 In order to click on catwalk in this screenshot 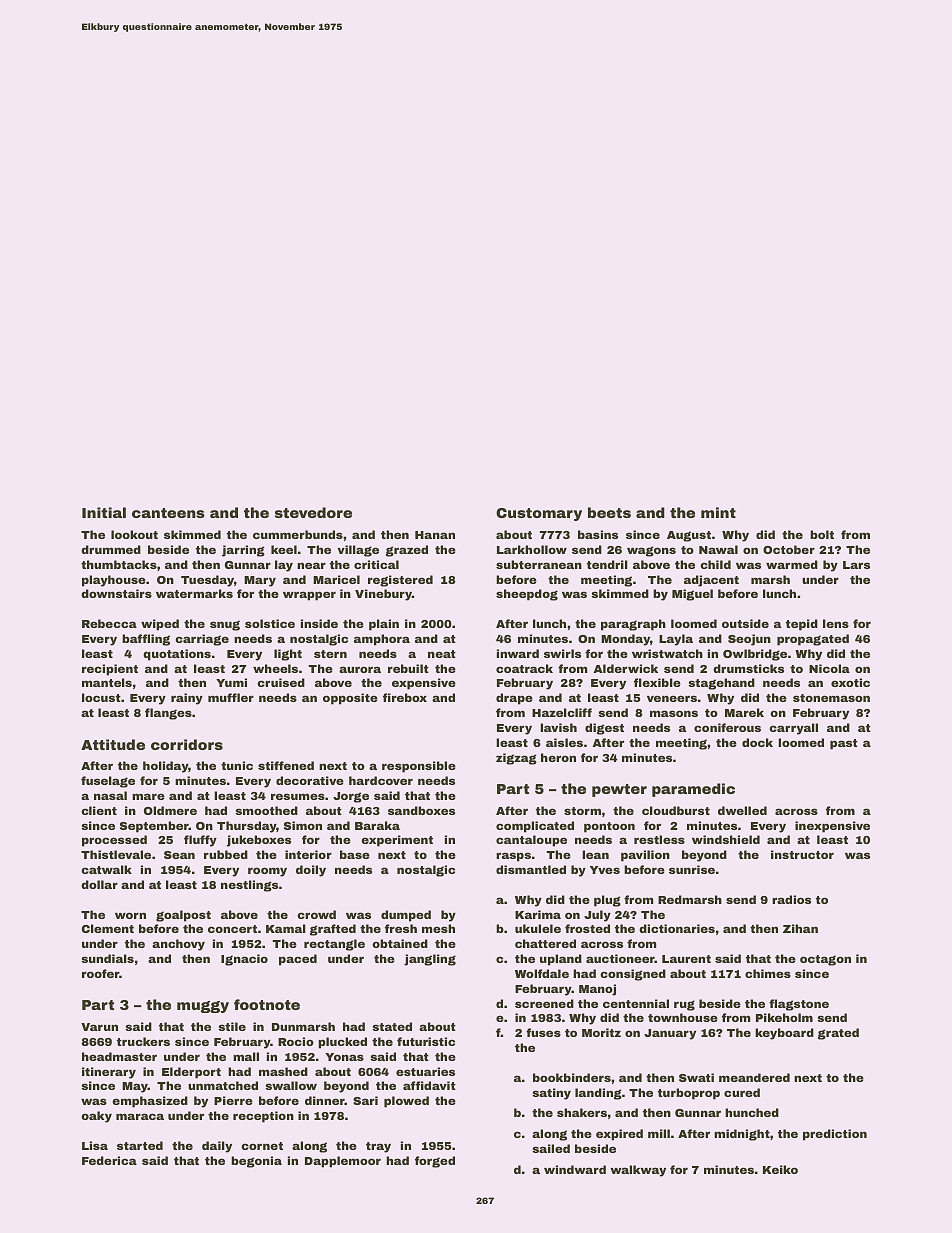, I will do `click(106, 869)`.
